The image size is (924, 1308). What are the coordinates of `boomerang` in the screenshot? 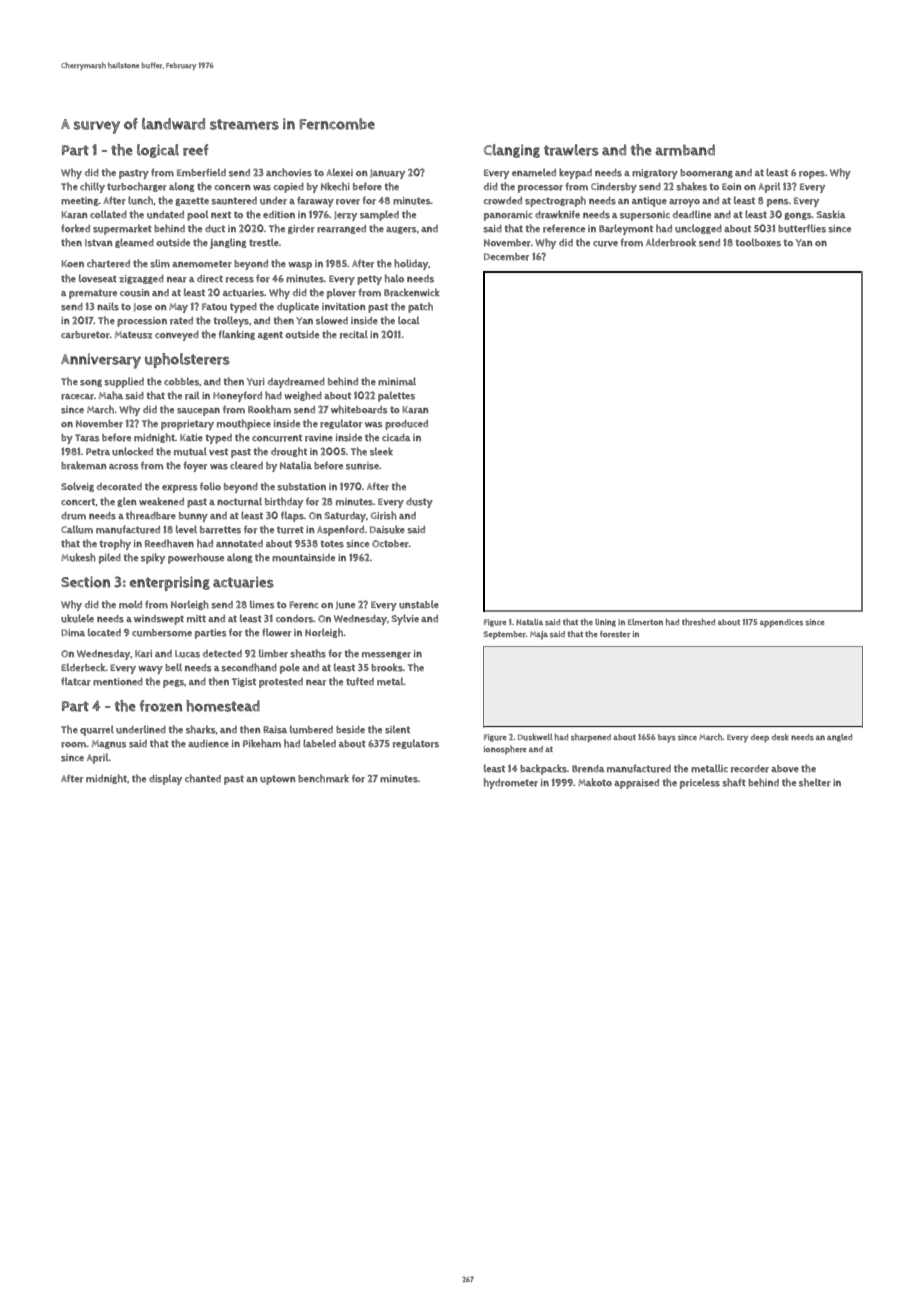 It's located at (706, 173).
